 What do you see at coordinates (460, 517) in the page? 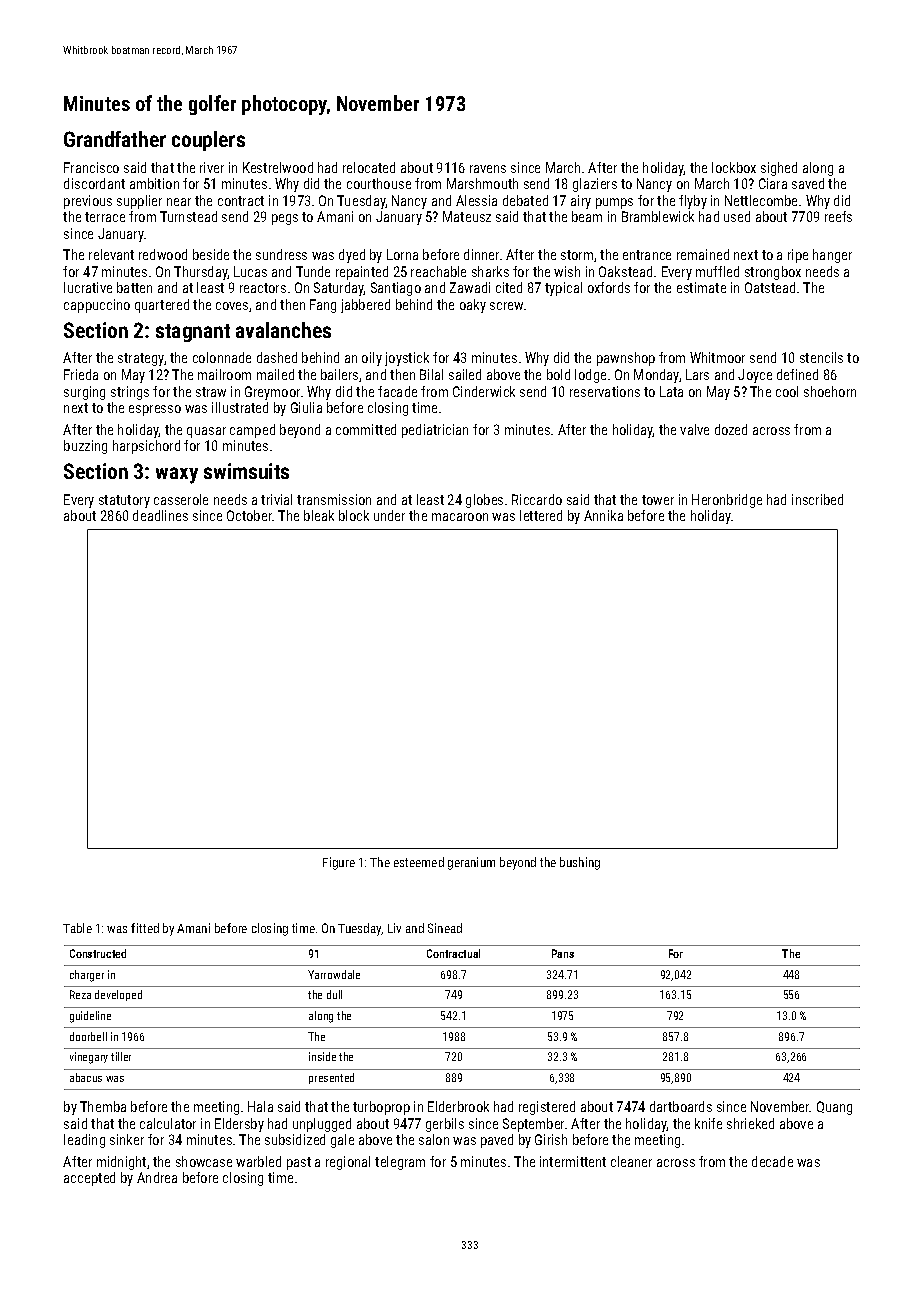
I see `macaroon` at bounding box center [460, 517].
